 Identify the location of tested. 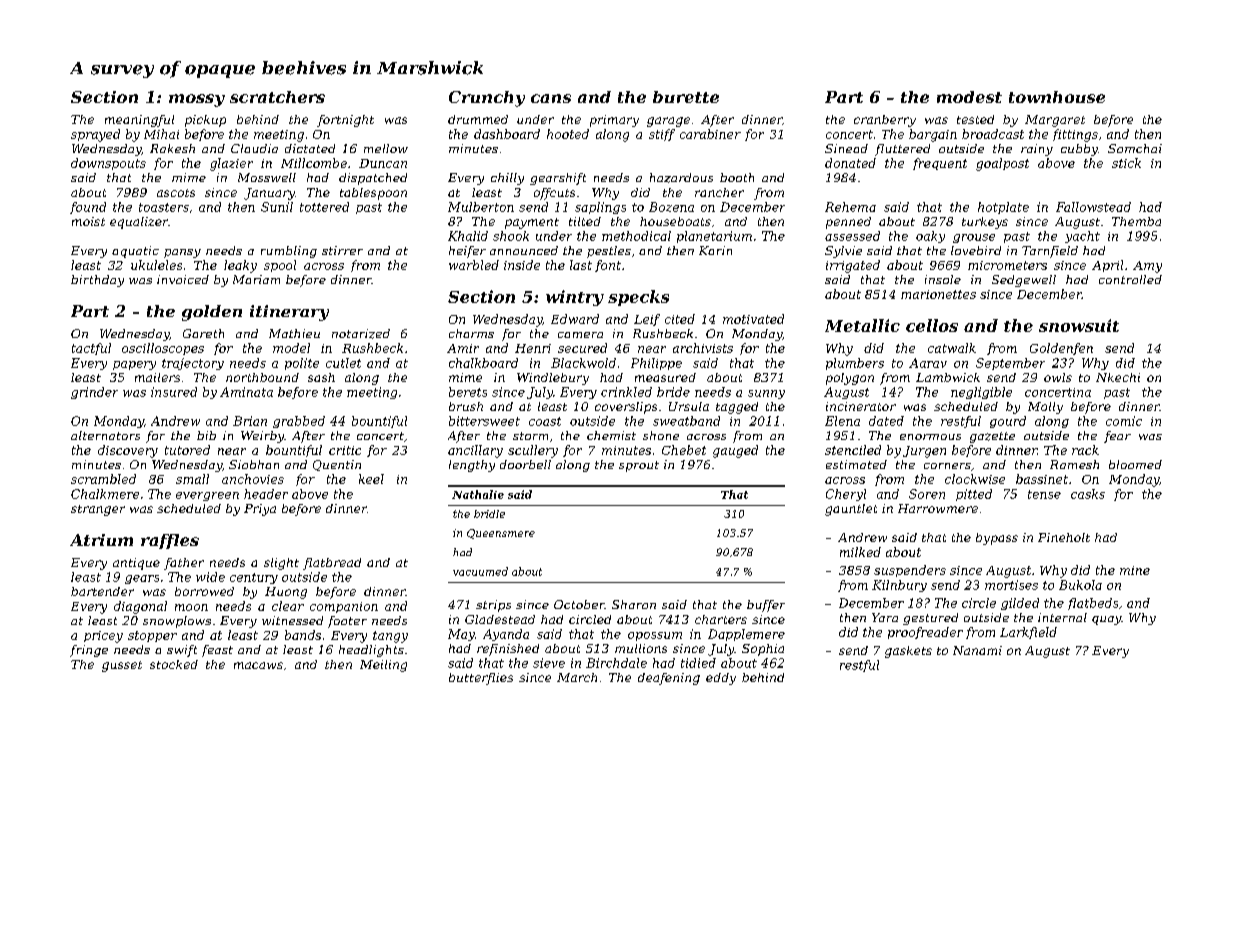
(975, 119).
